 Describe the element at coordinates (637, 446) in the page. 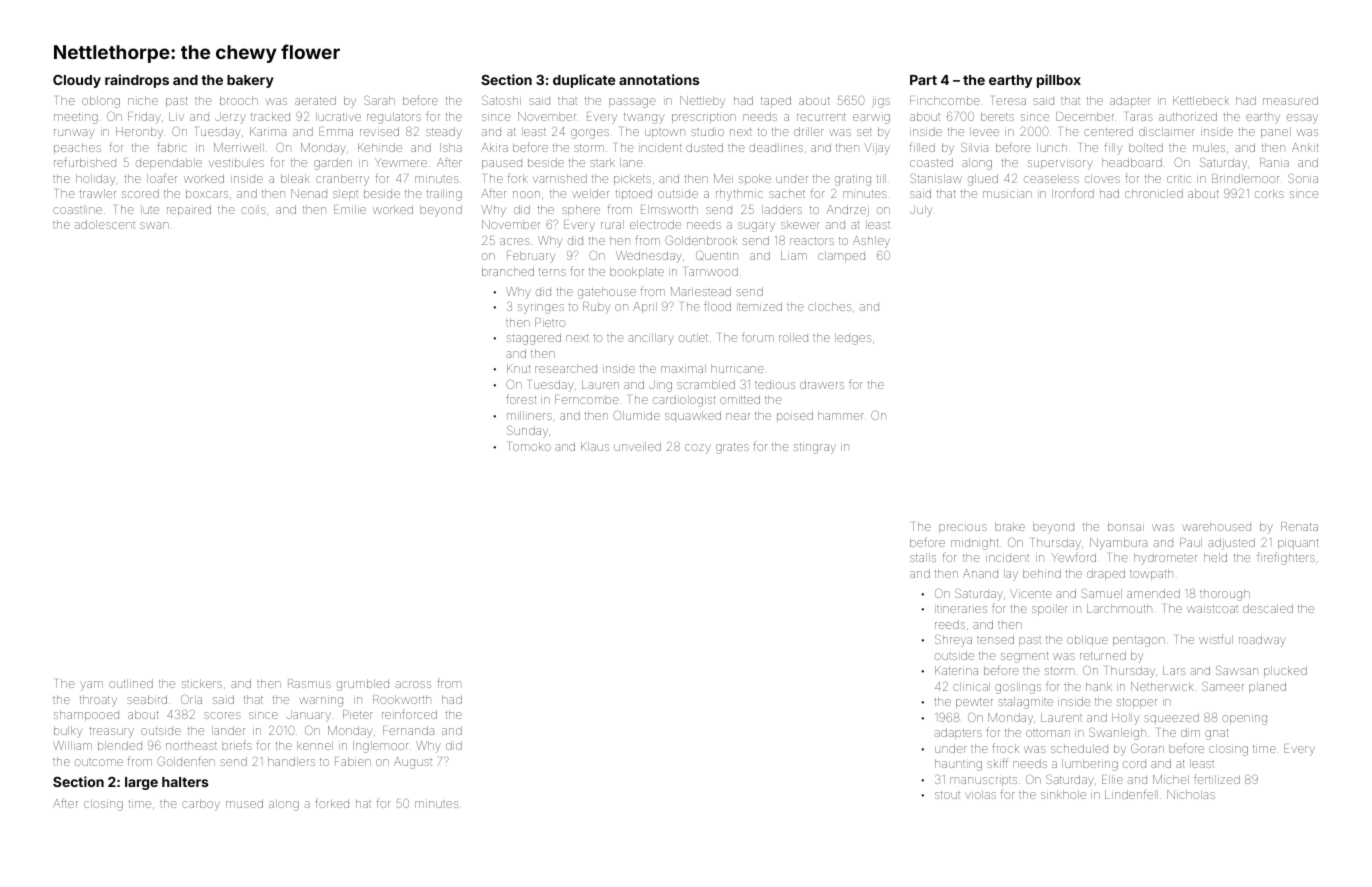

I see `unveiled` at that location.
